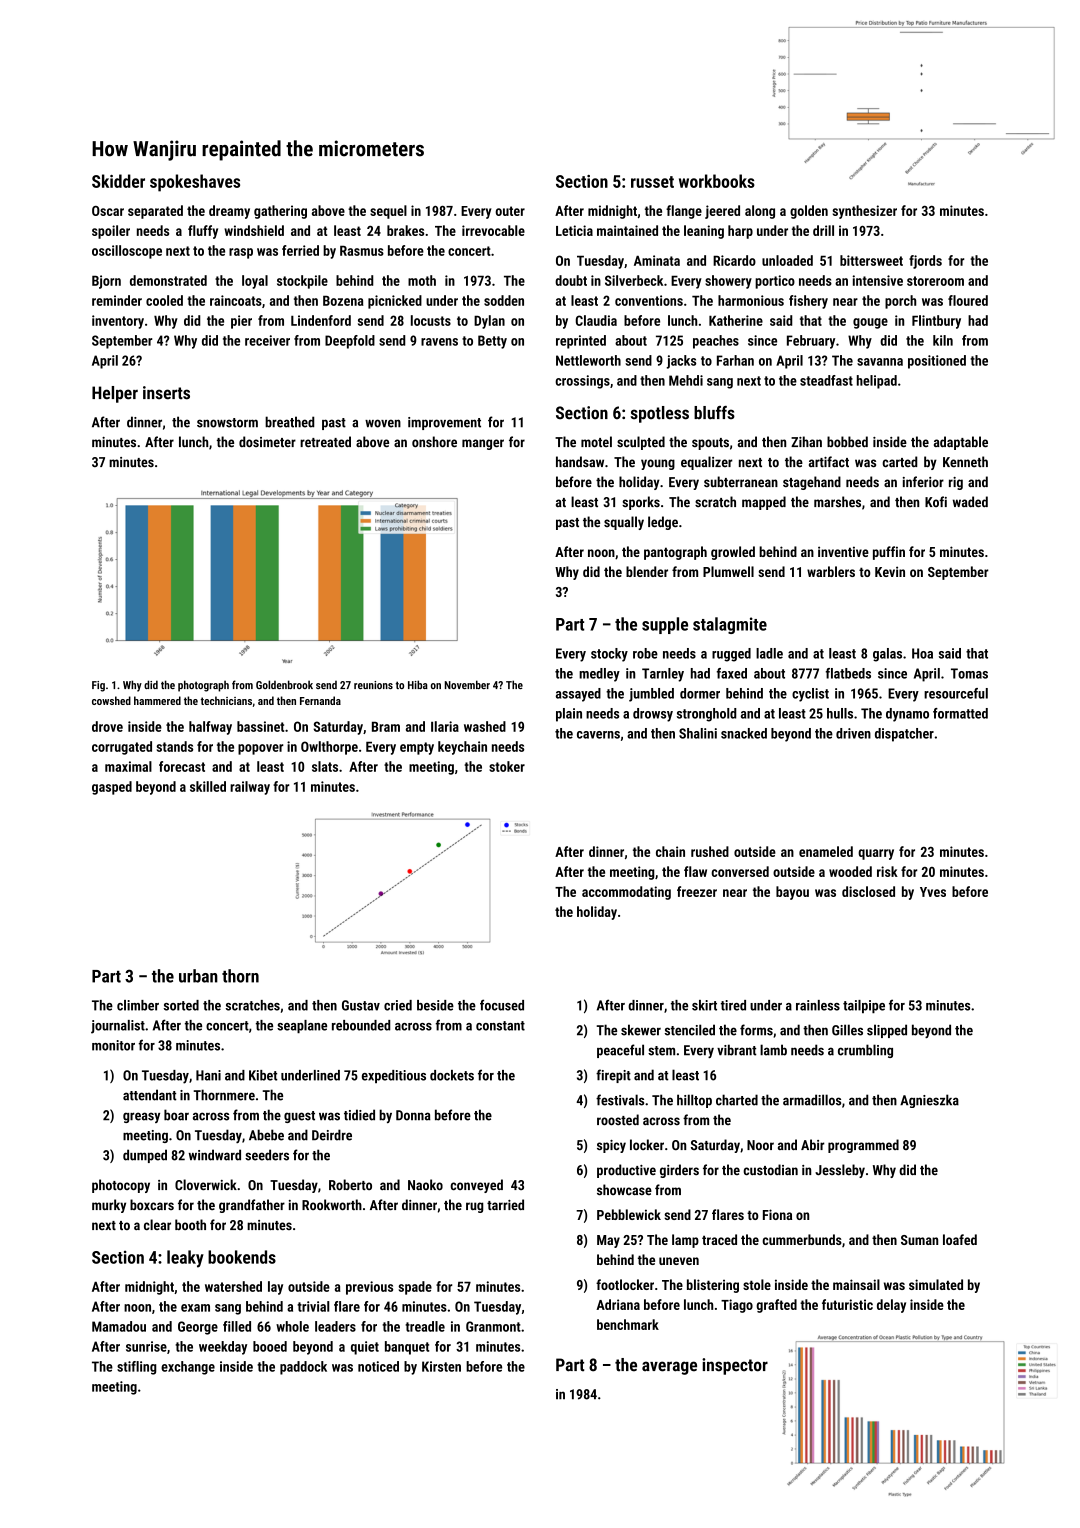 The width and height of the page is (1080, 1528). I want to click on dynamo, so click(907, 715).
